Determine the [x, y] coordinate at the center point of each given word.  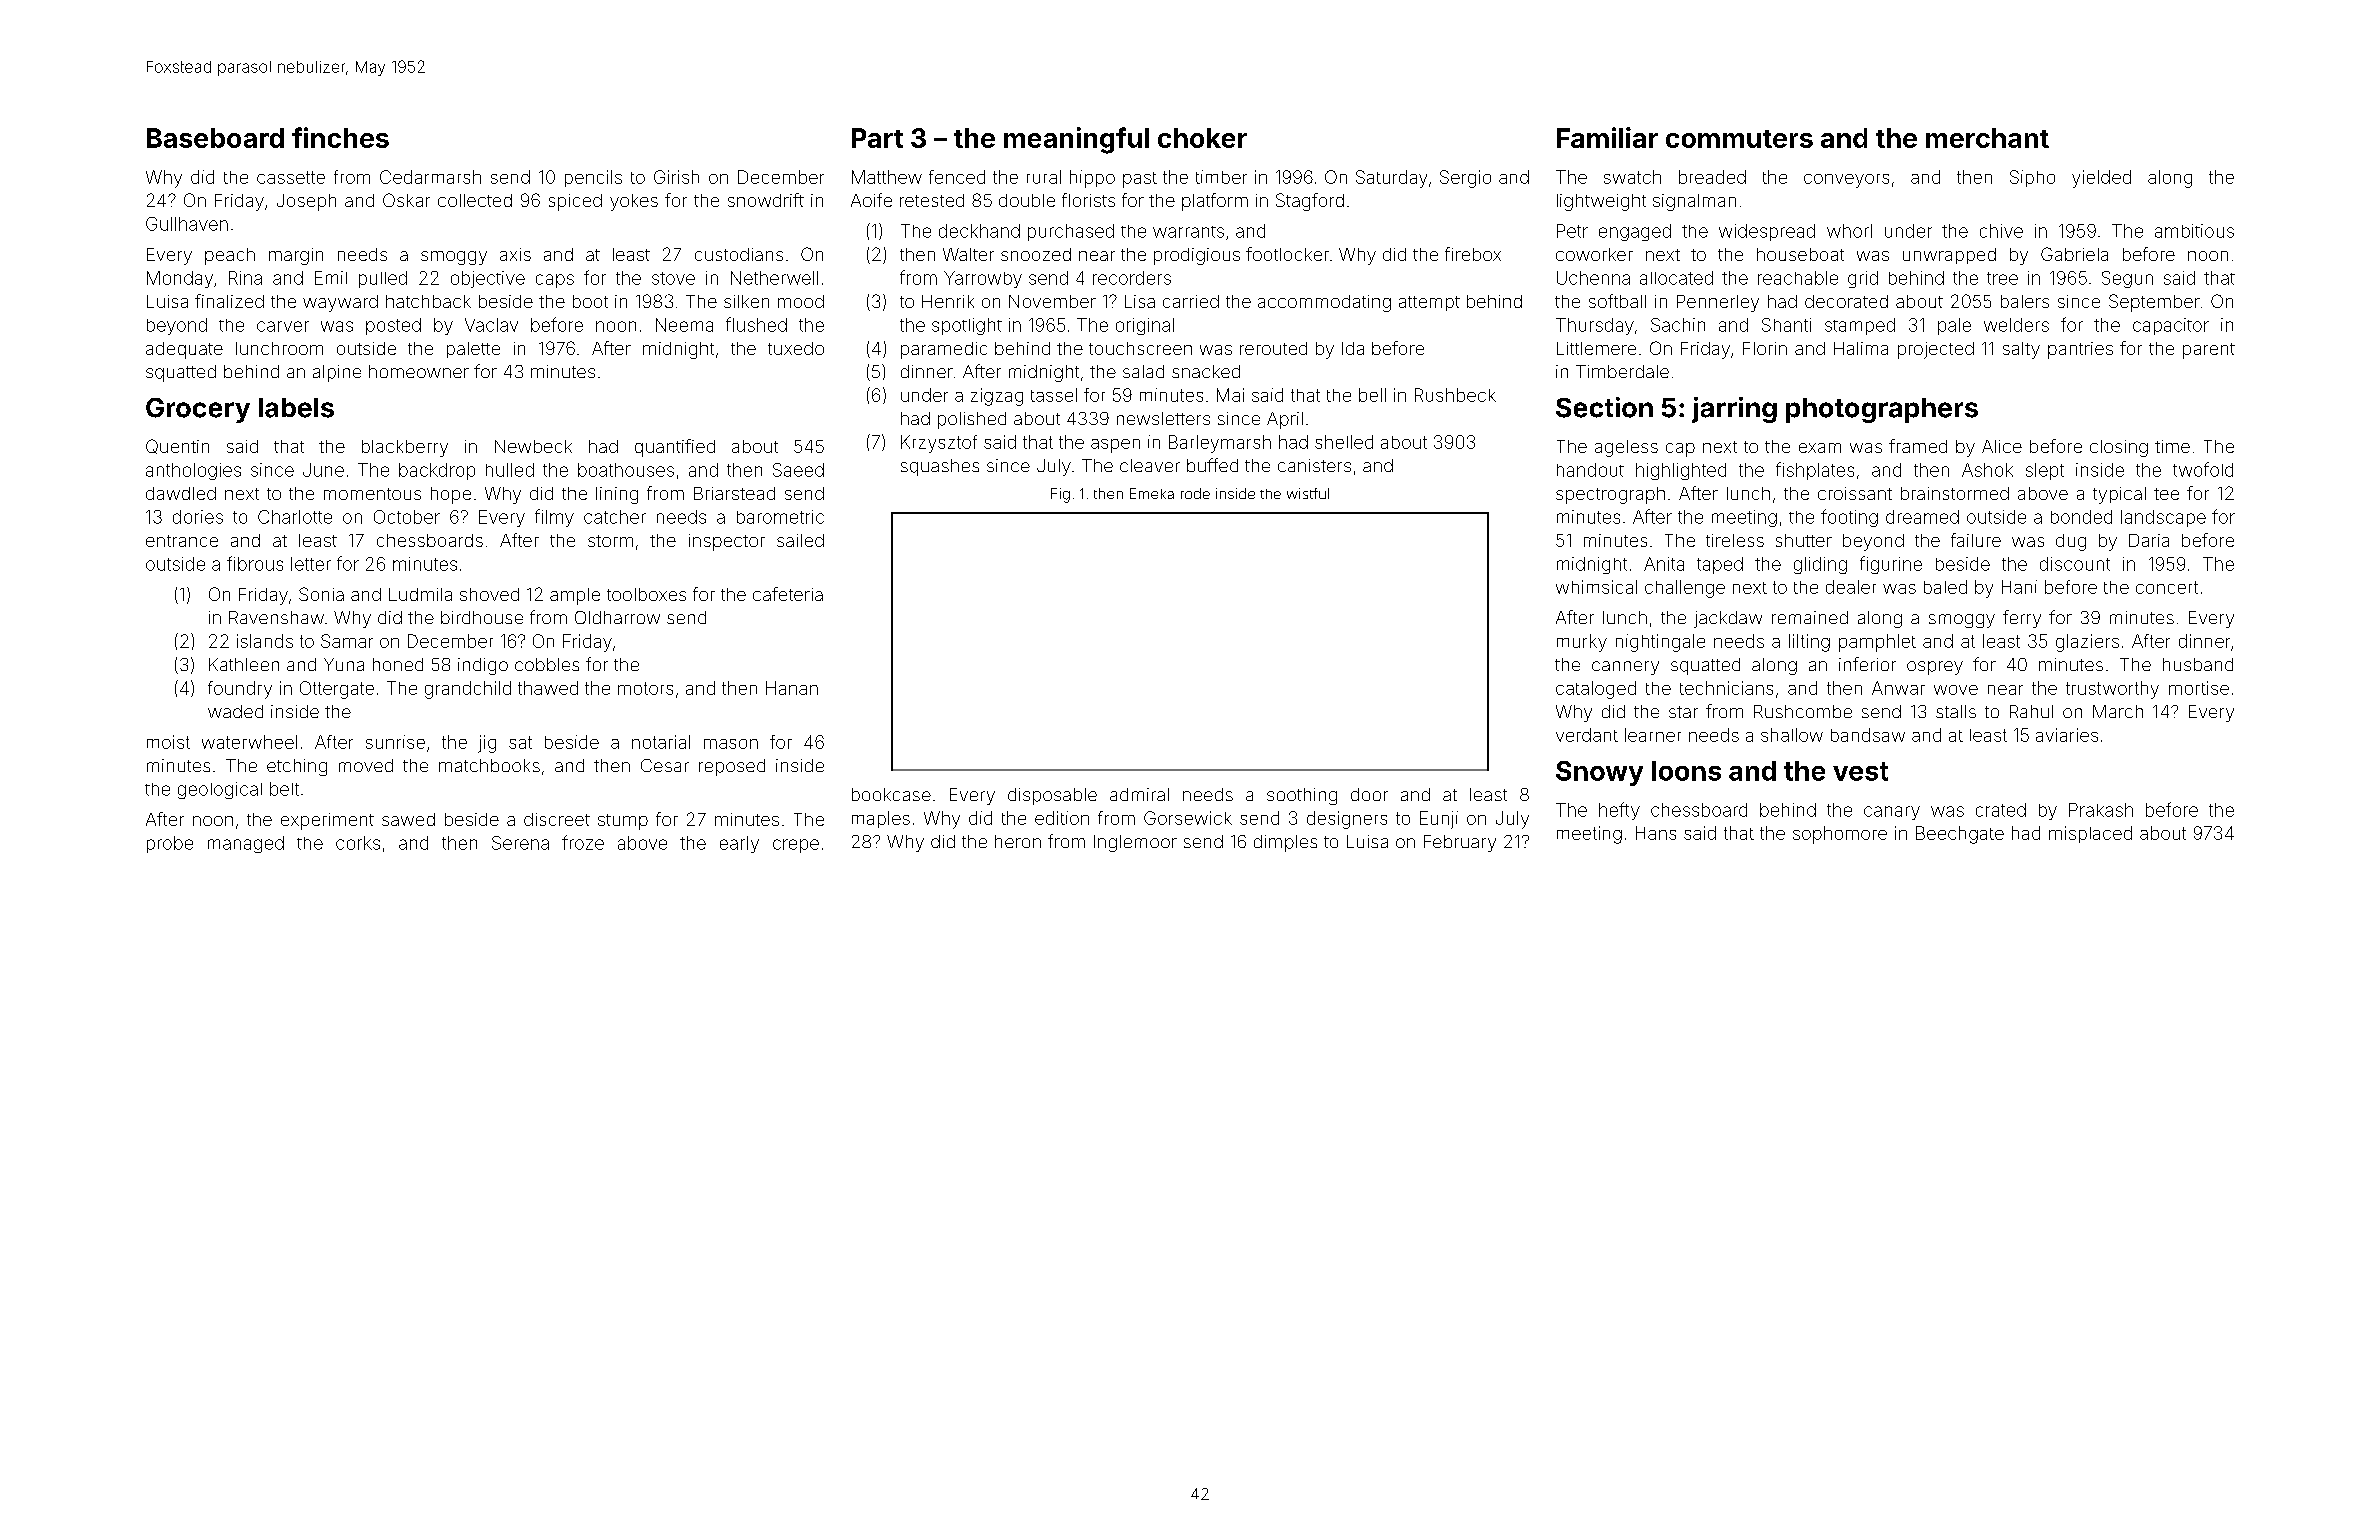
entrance [182, 541]
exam [1820, 448]
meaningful [1076, 140]
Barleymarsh [1220, 444]
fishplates [1815, 471]
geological [220, 790]
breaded [1712, 177]
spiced [575, 202]
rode [1195, 493]
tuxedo [796, 348]
